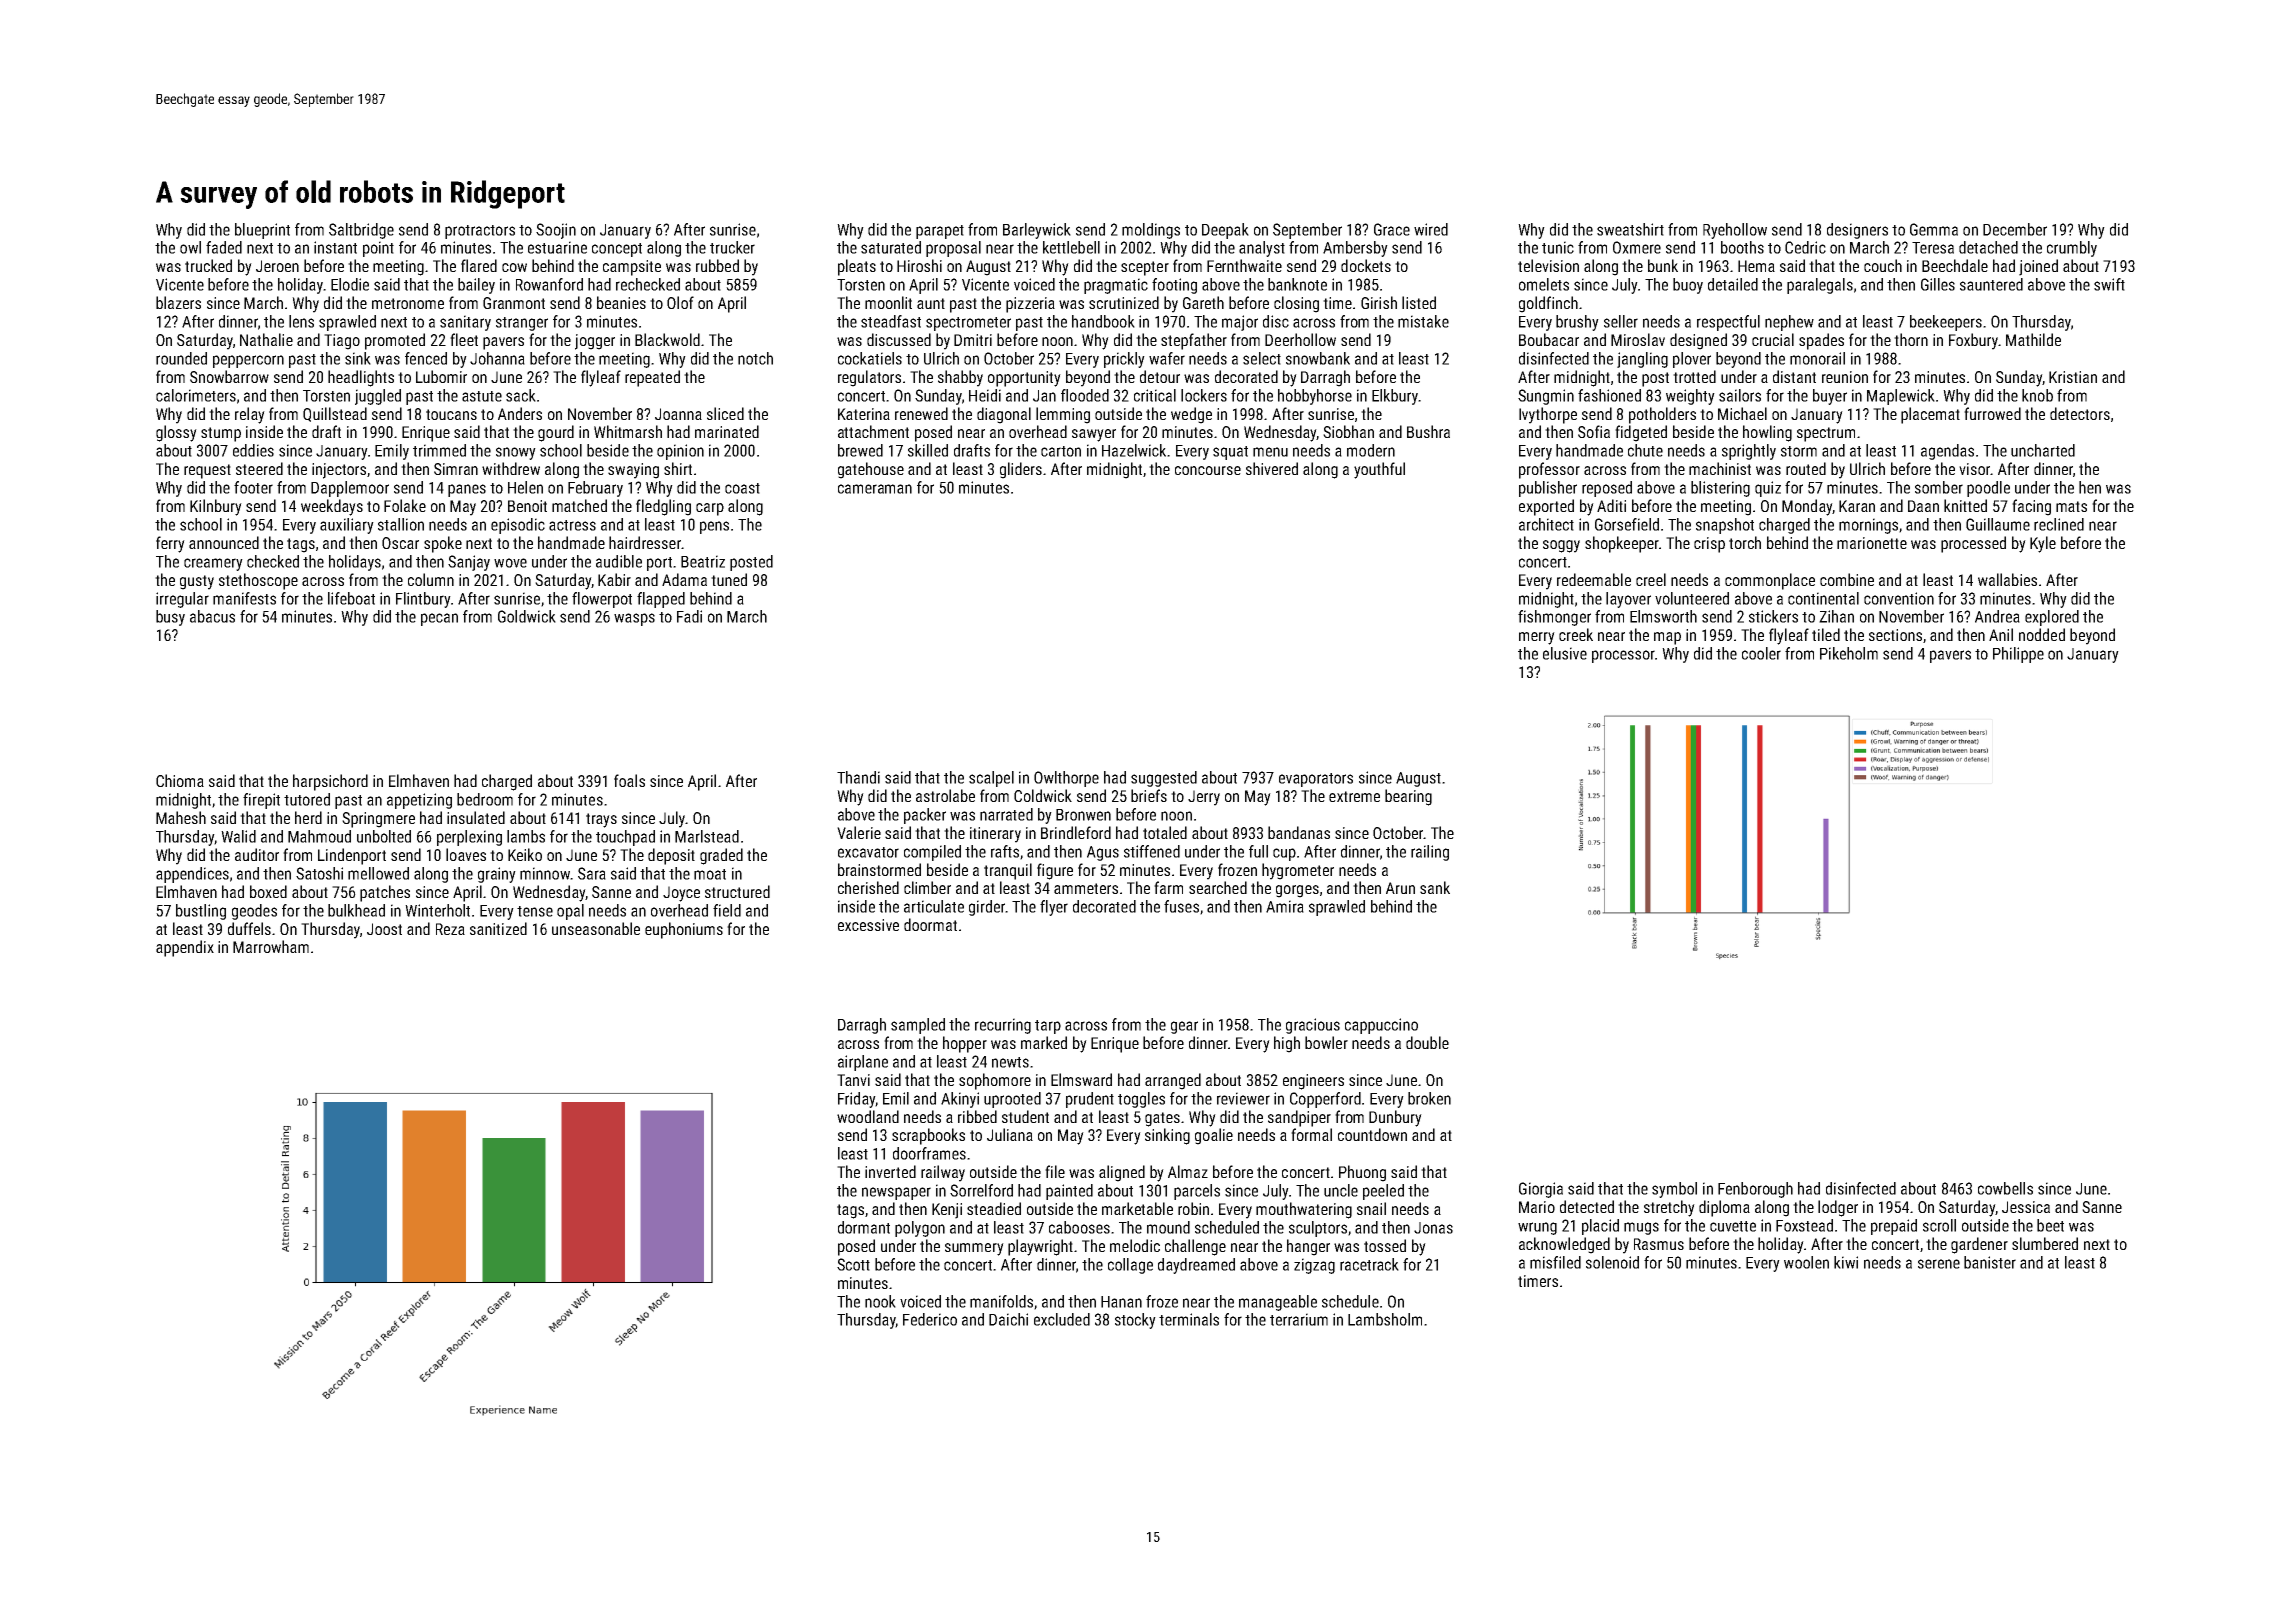  I want to click on snapshot, so click(1725, 526).
